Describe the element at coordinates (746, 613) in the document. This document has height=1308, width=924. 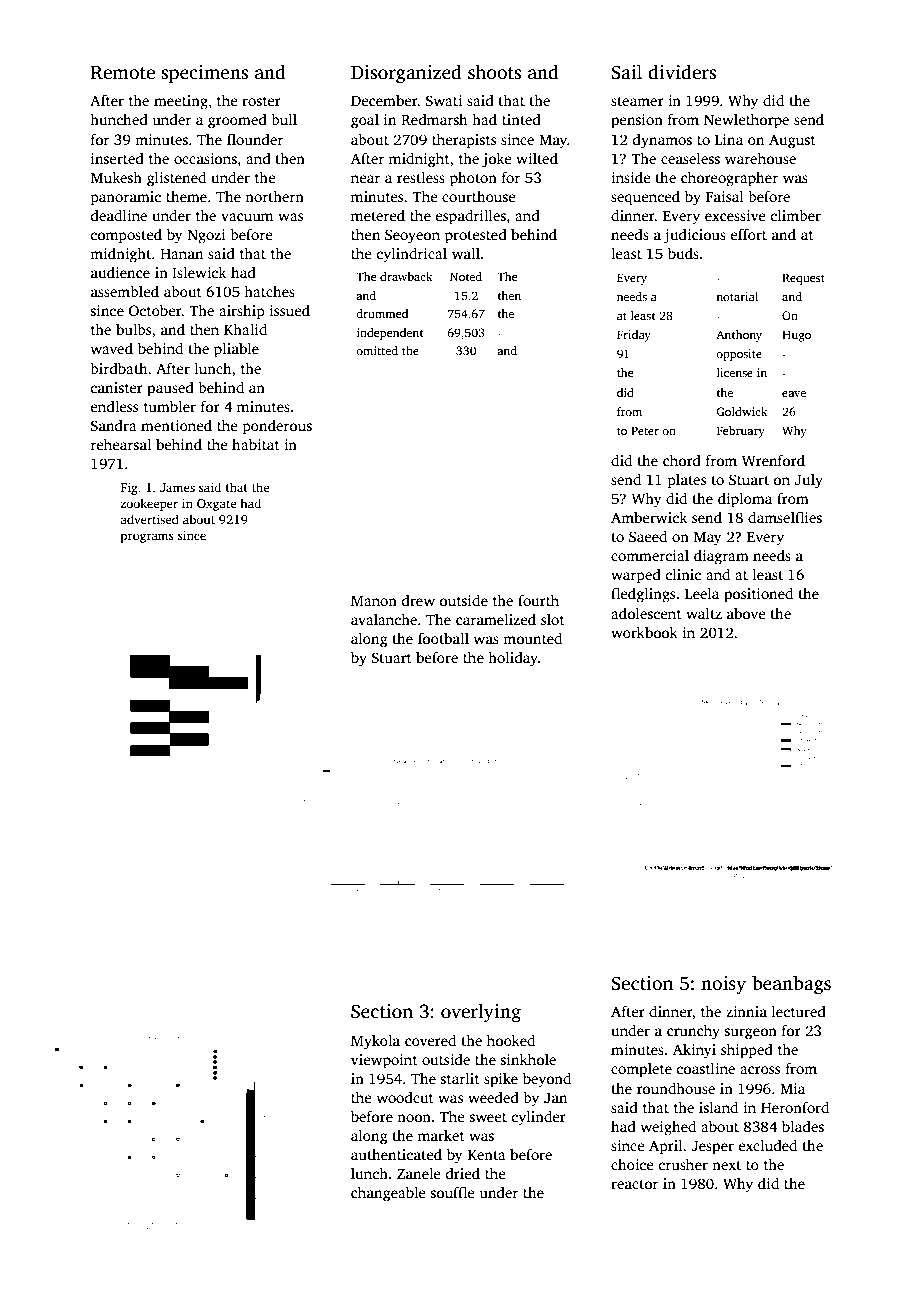
I see `above` at that location.
